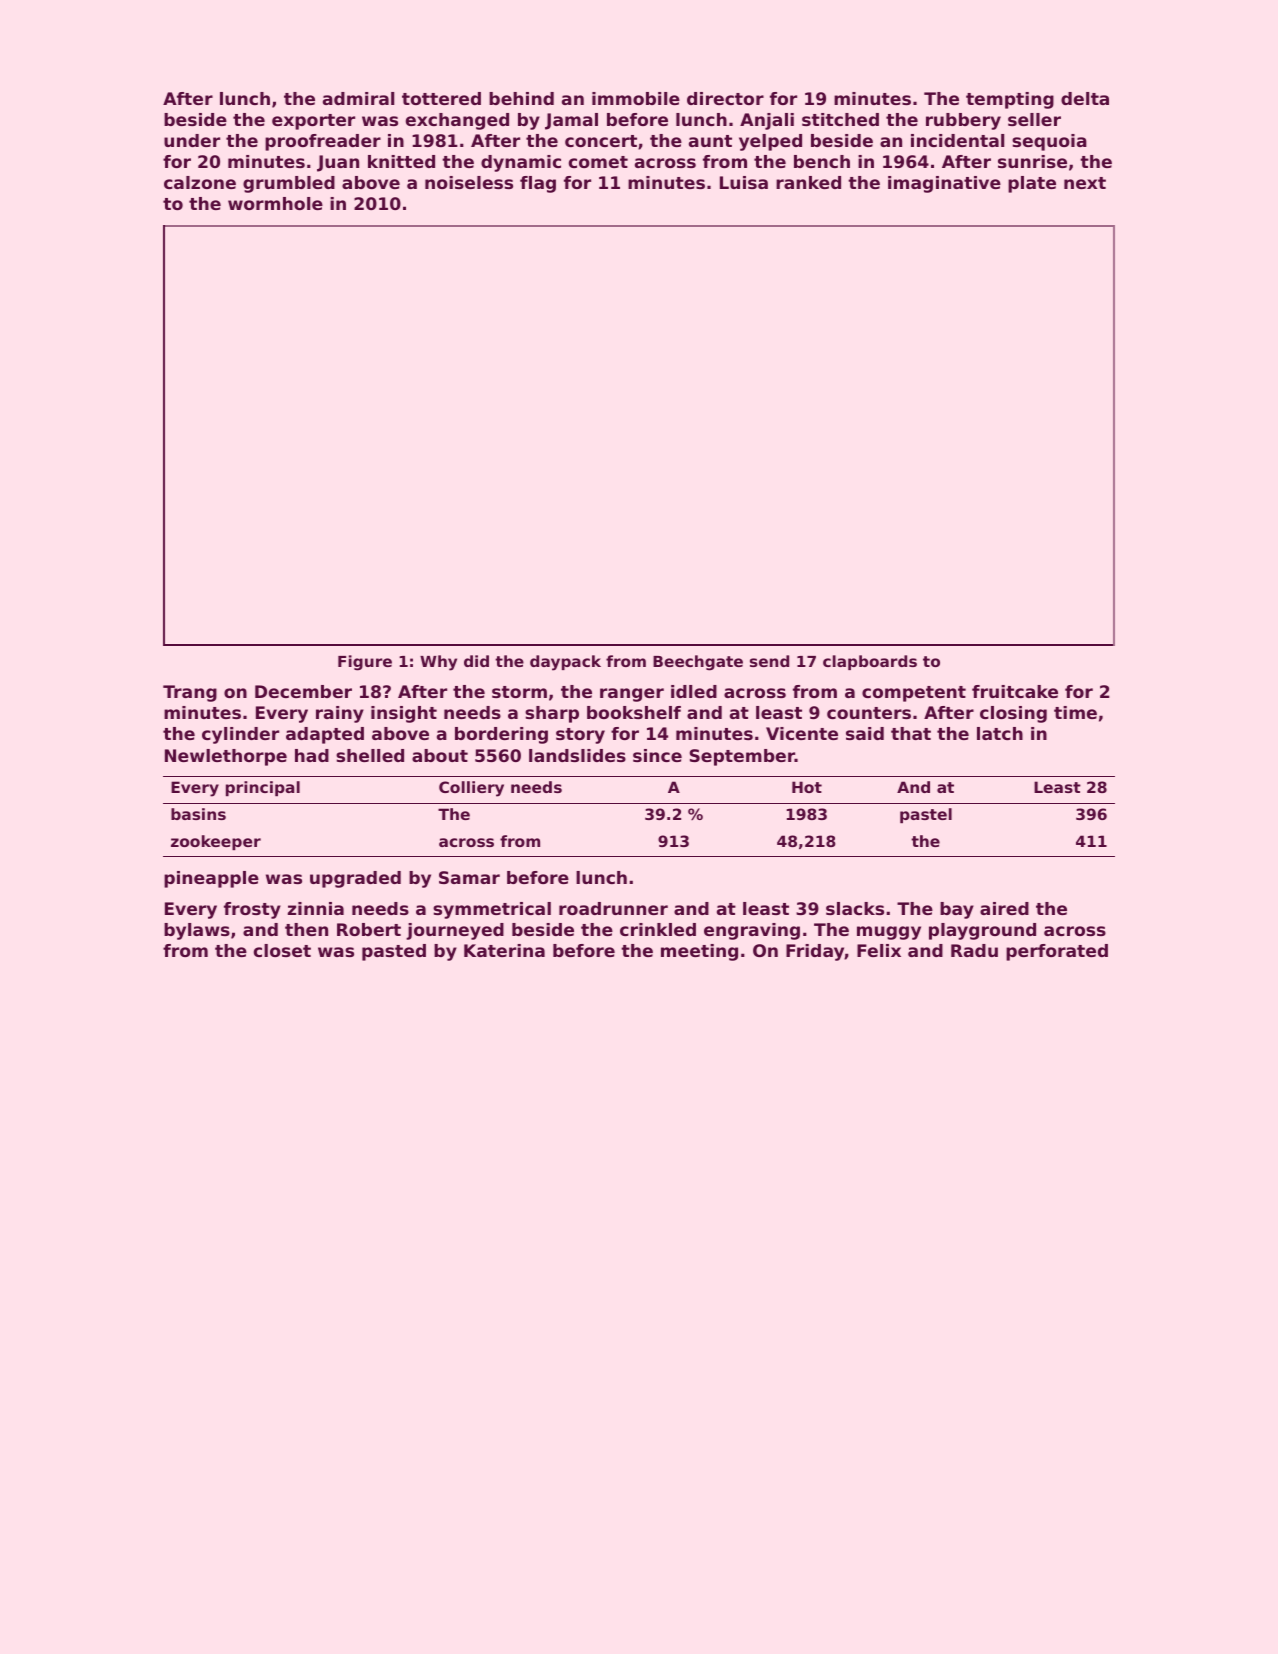 The width and height of the screenshot is (1278, 1654). Describe the element at coordinates (476, 661) in the screenshot. I see `did` at that location.
